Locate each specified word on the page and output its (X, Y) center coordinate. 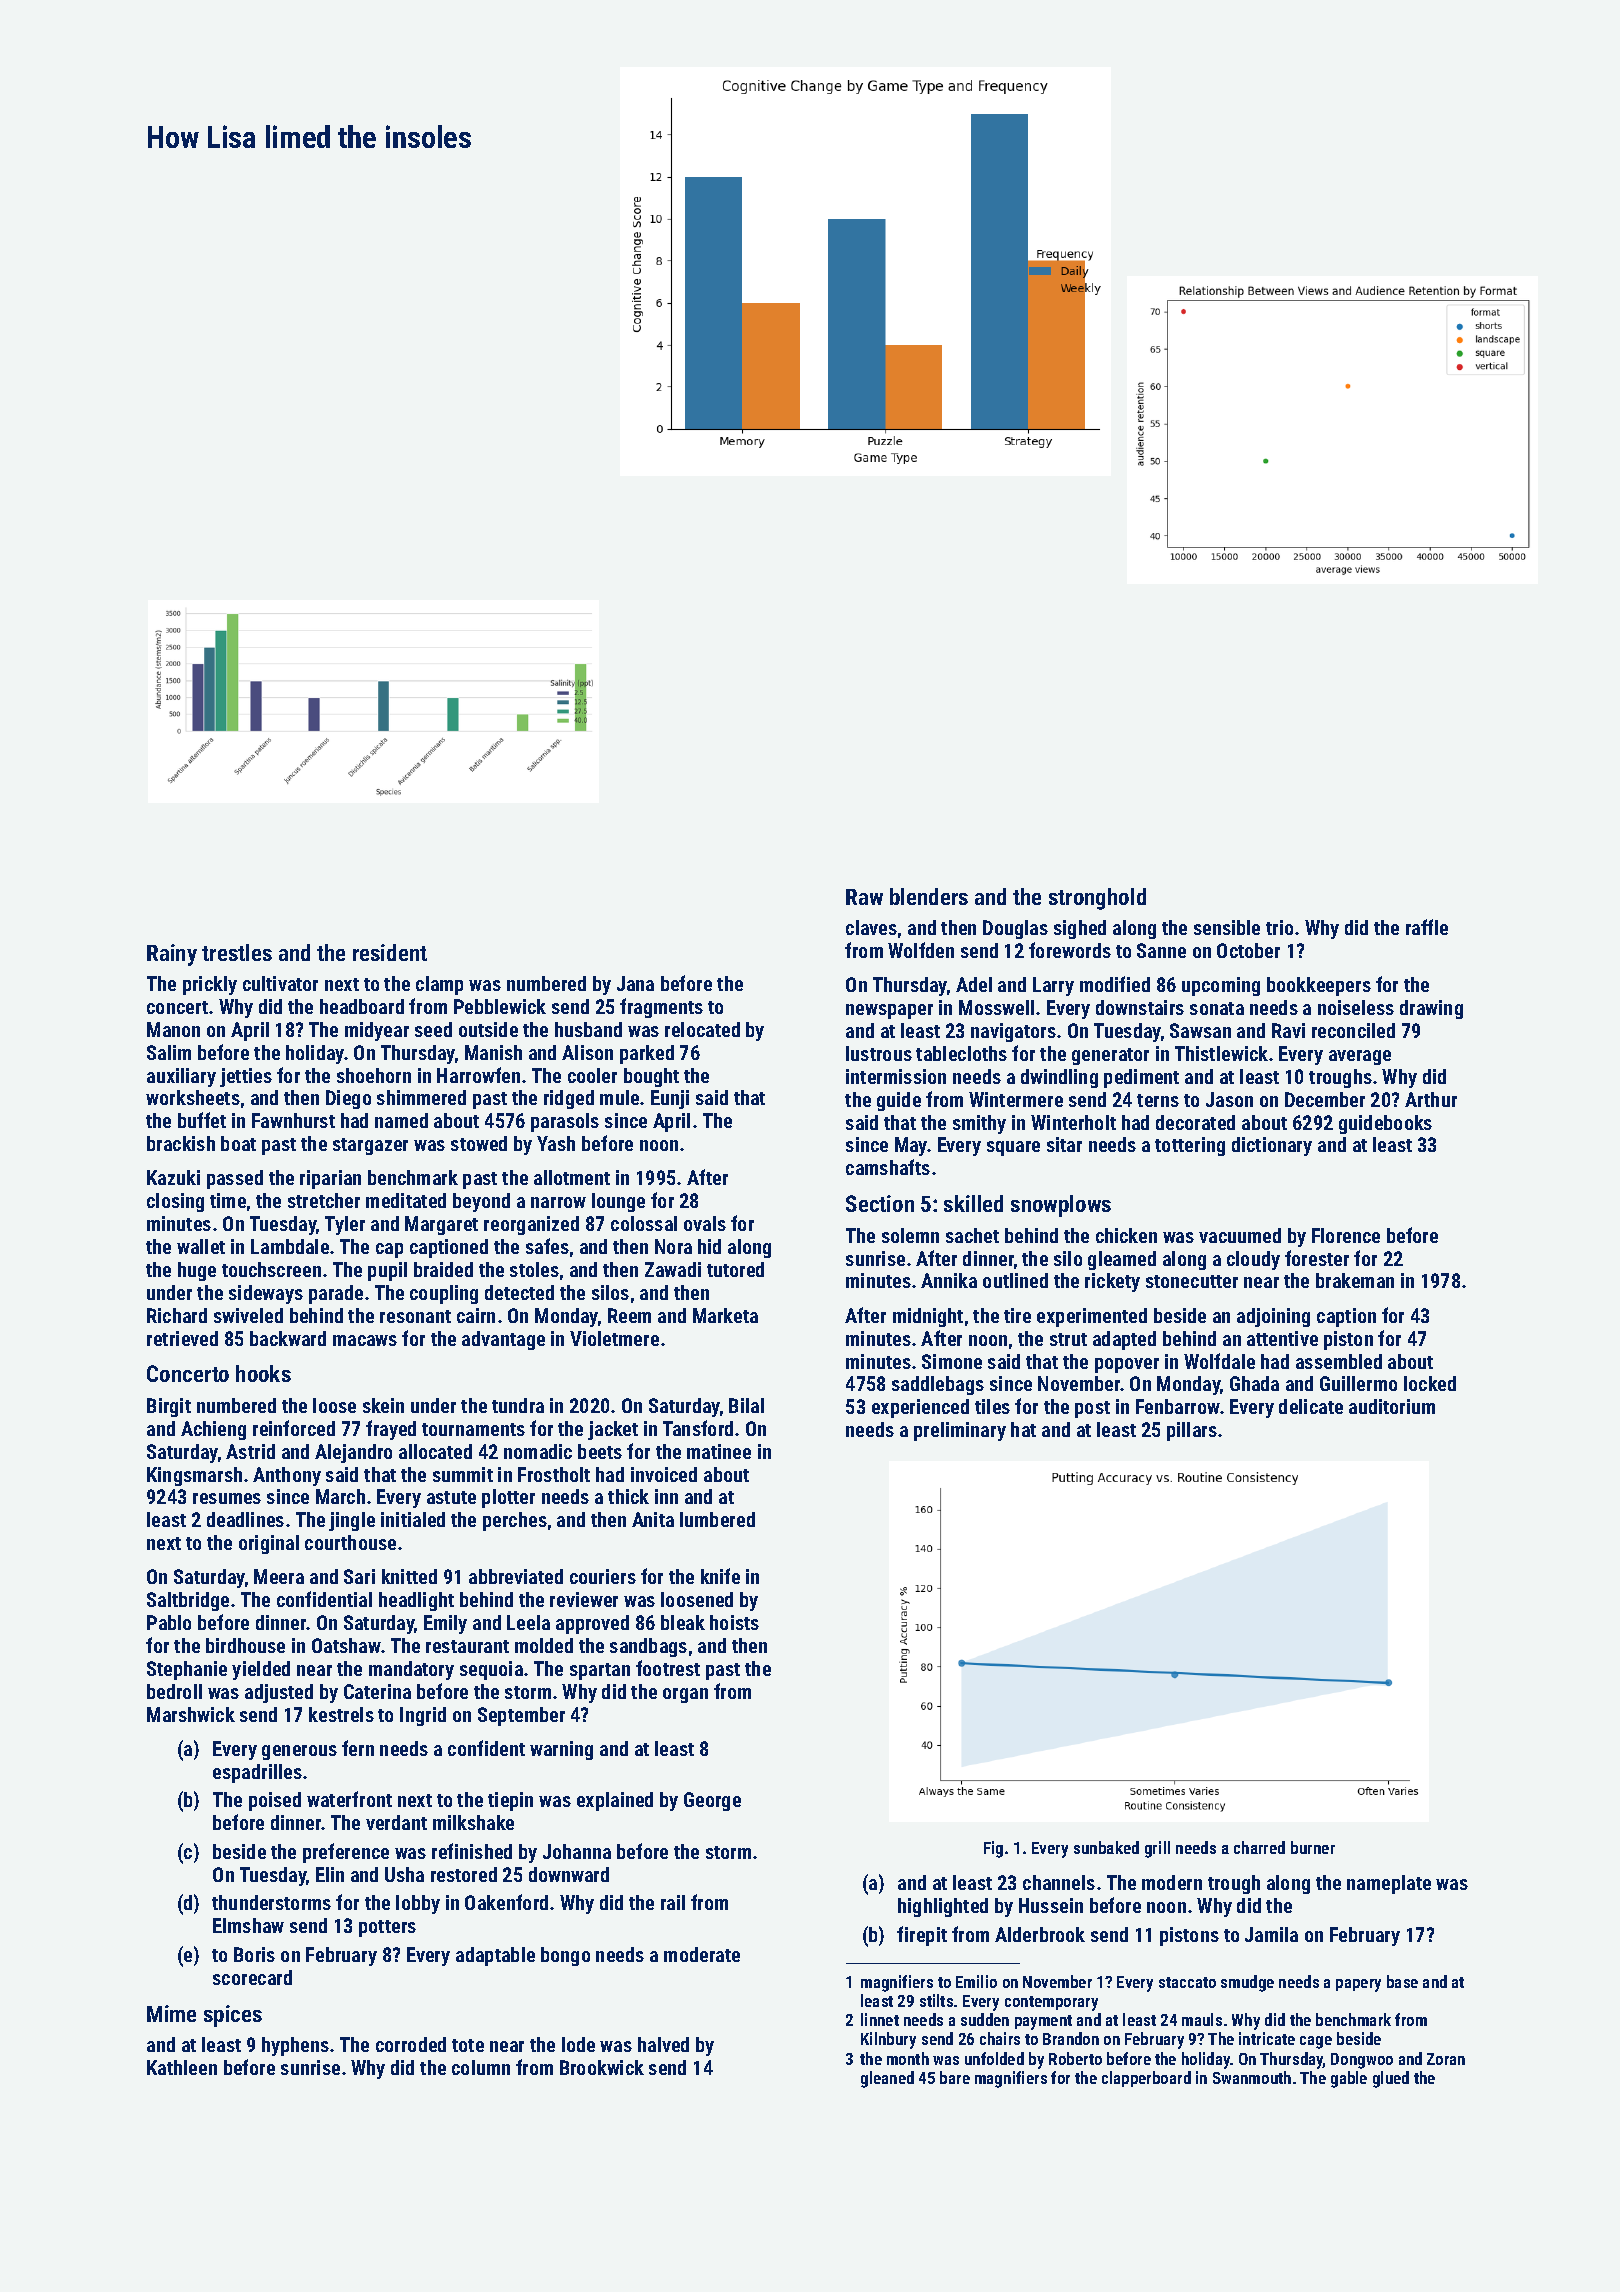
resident (390, 952)
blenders (929, 896)
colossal (644, 1223)
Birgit (169, 1407)
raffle (1427, 927)
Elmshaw (248, 1925)
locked (1430, 1383)
